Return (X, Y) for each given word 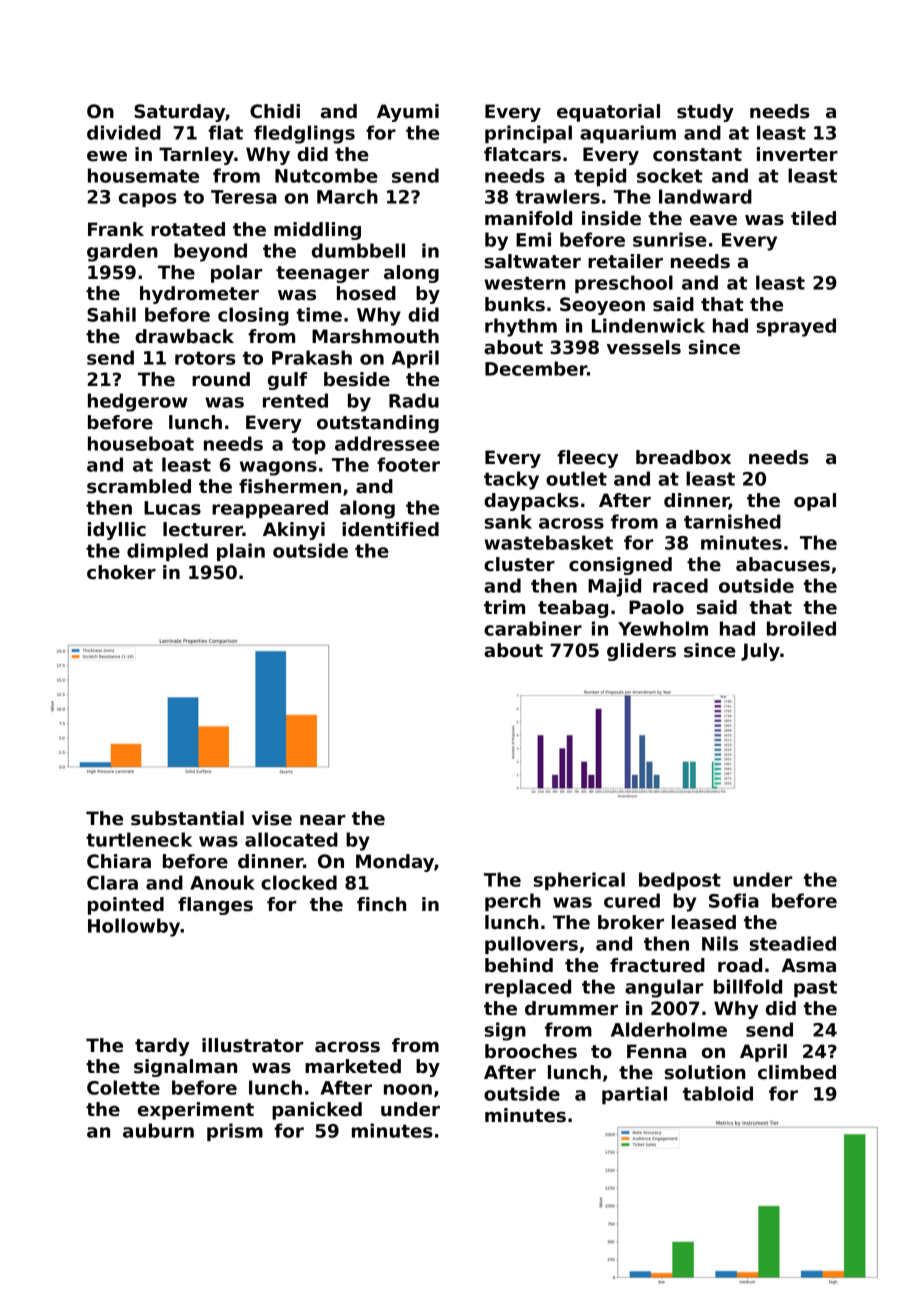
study (705, 113)
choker (121, 572)
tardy (162, 1047)
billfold (748, 986)
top (309, 445)
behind (519, 965)
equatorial (608, 113)
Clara (112, 882)
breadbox (683, 457)
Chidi (275, 111)
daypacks (531, 502)
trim (504, 607)
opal (815, 502)
